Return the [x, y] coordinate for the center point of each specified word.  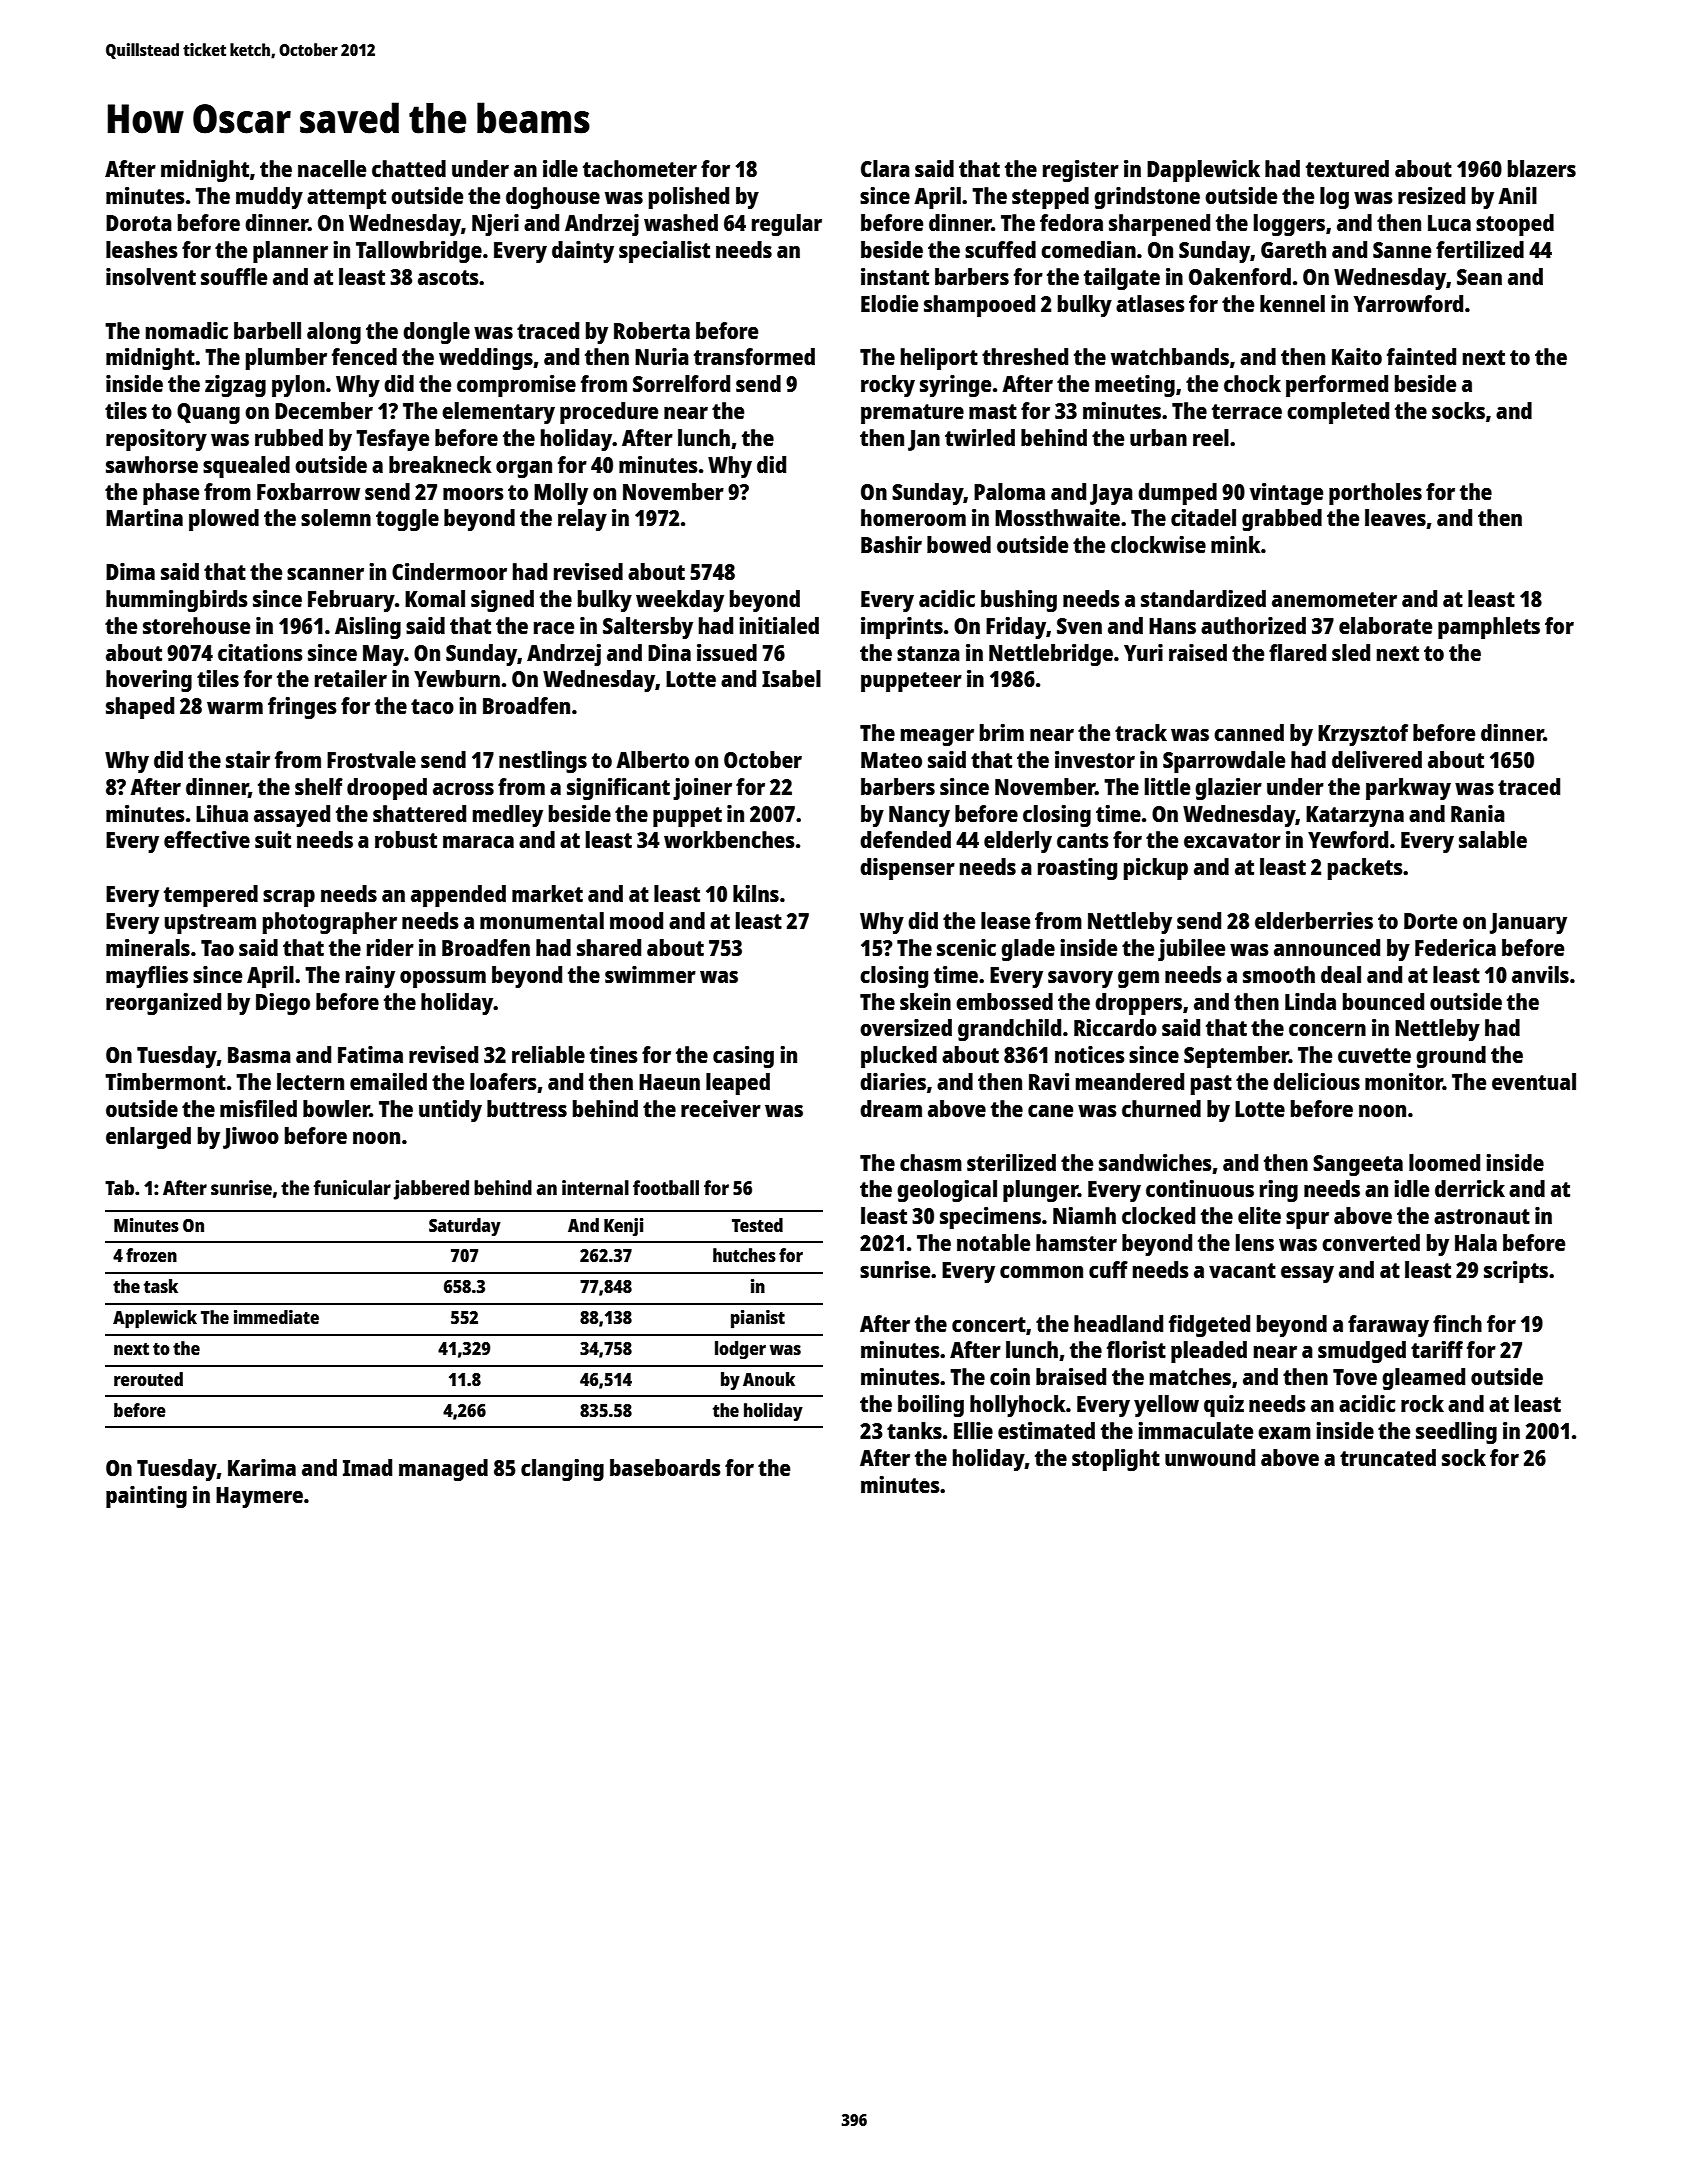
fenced [364, 356]
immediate [276, 1317]
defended [905, 839]
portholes [1375, 494]
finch [1457, 1323]
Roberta [652, 330]
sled [1351, 652]
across [463, 789]
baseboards [665, 1467]
